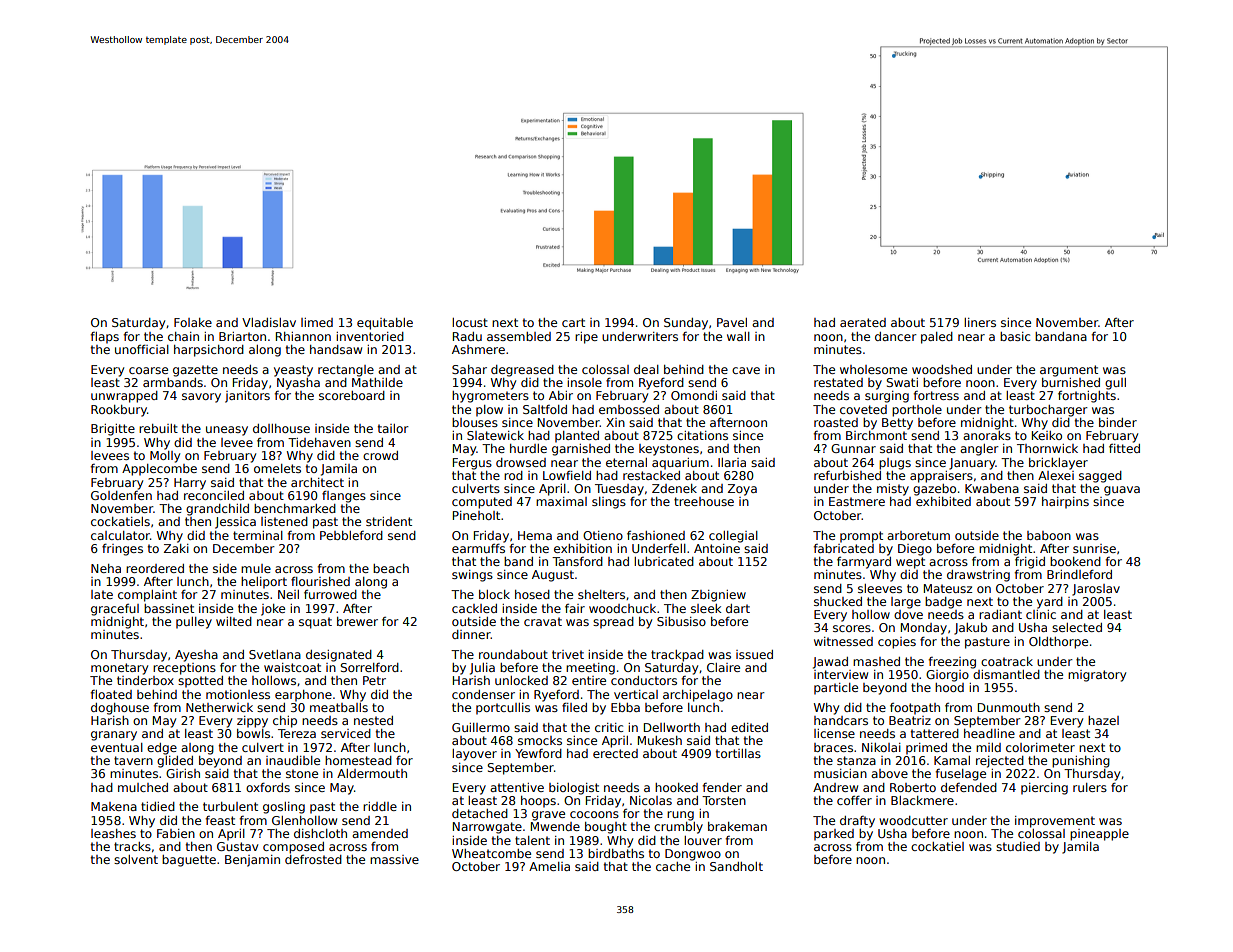  What do you see at coordinates (351, 535) in the image?
I see `Pebbleford` at bounding box center [351, 535].
